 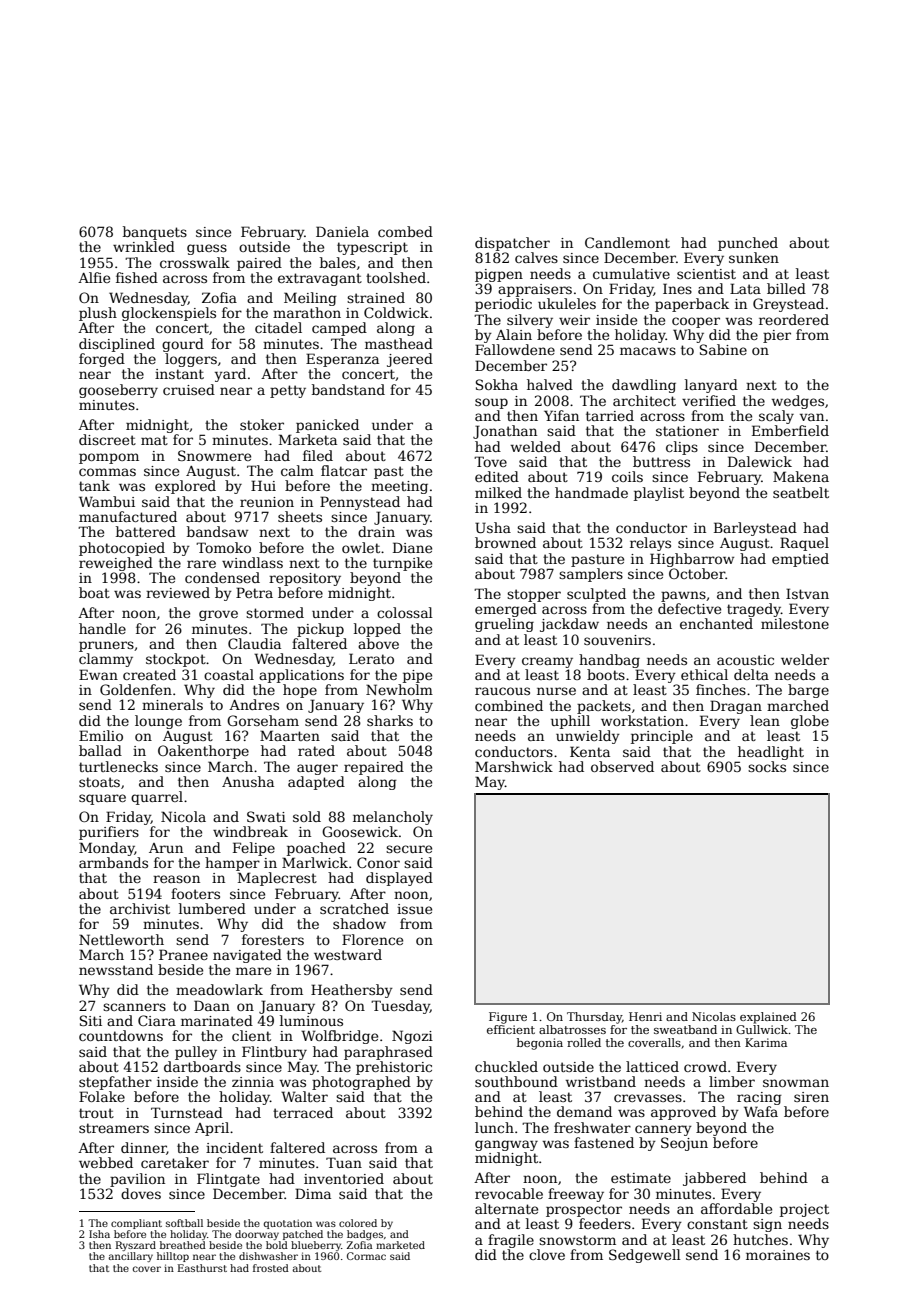 I want to click on Maarten, so click(x=290, y=735).
